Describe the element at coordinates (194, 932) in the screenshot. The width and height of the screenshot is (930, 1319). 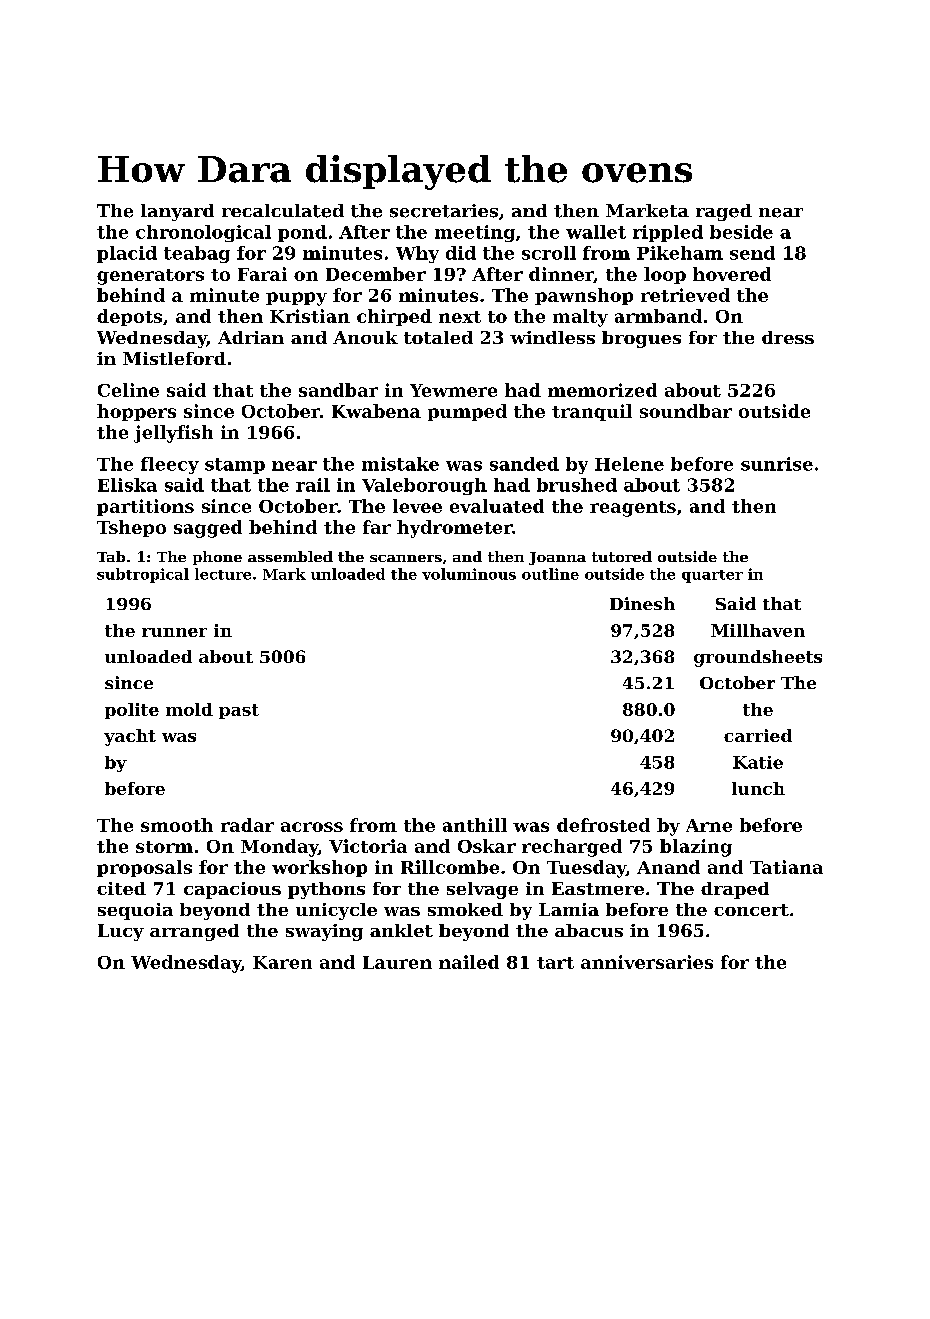
I see `arranged` at that location.
